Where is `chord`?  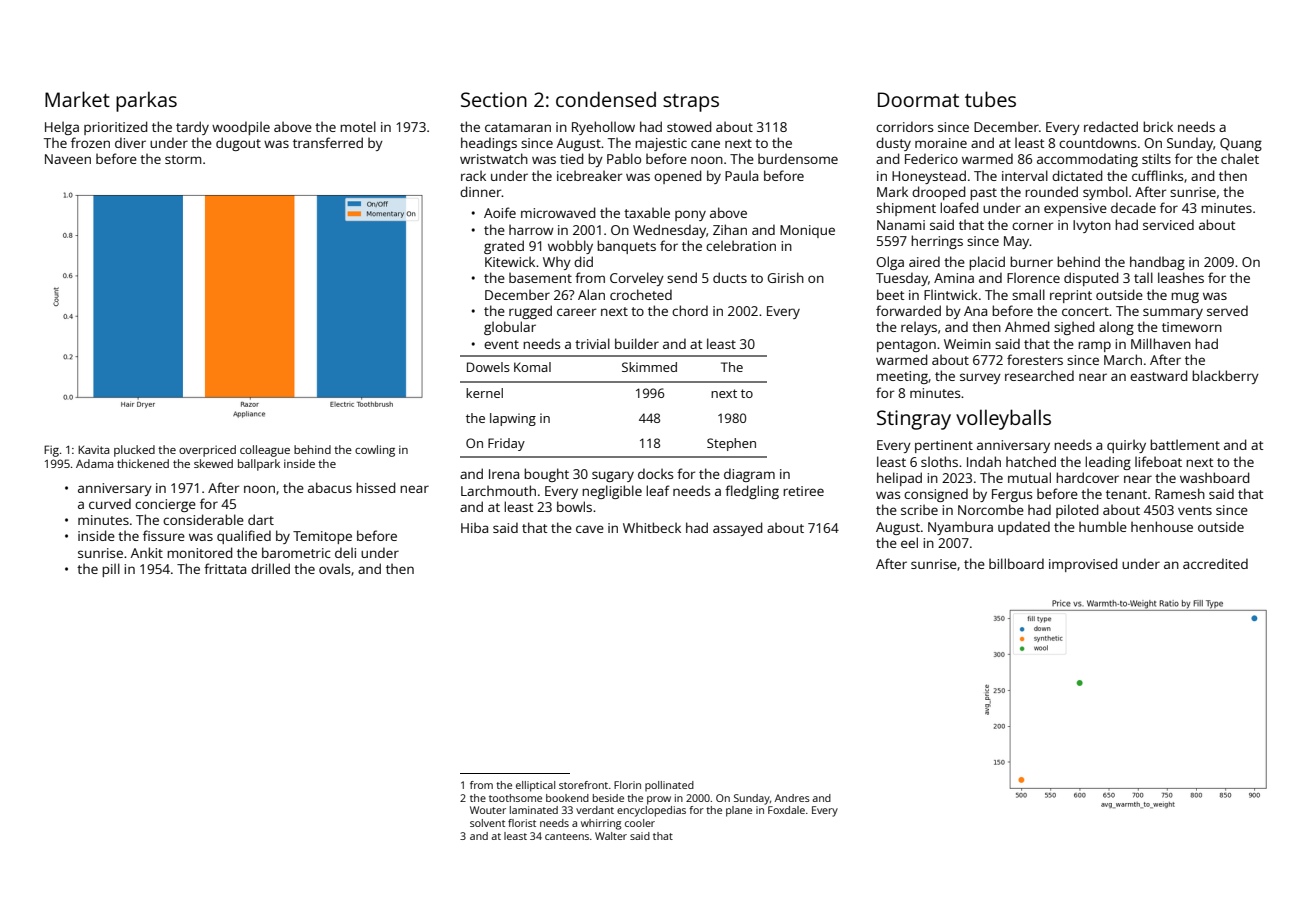
chord is located at coordinates (690, 310).
